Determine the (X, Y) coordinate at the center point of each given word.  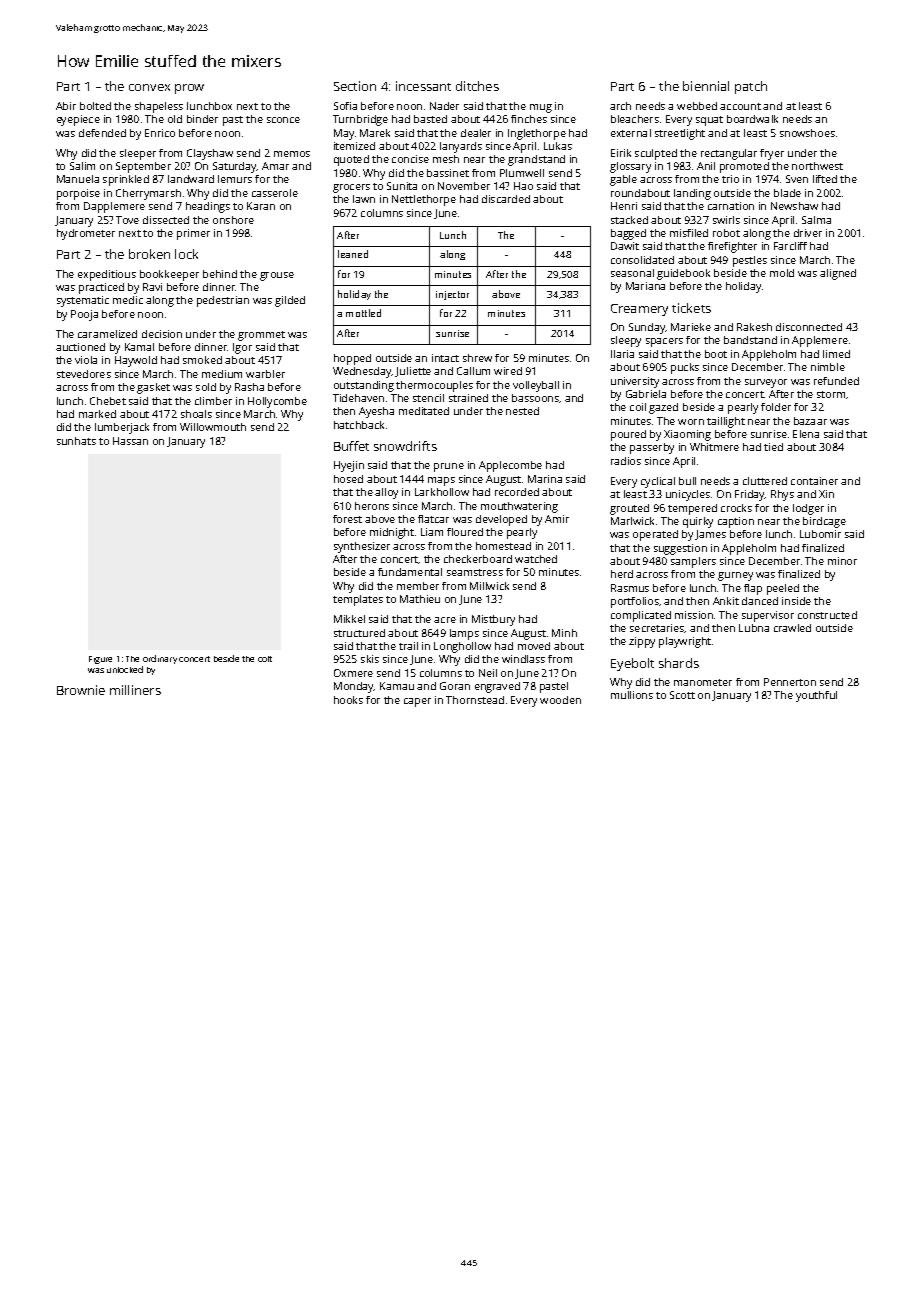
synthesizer (362, 547)
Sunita (402, 186)
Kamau (397, 686)
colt (265, 659)
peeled (783, 589)
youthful (816, 696)
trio (730, 179)
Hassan (130, 441)
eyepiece (78, 120)
